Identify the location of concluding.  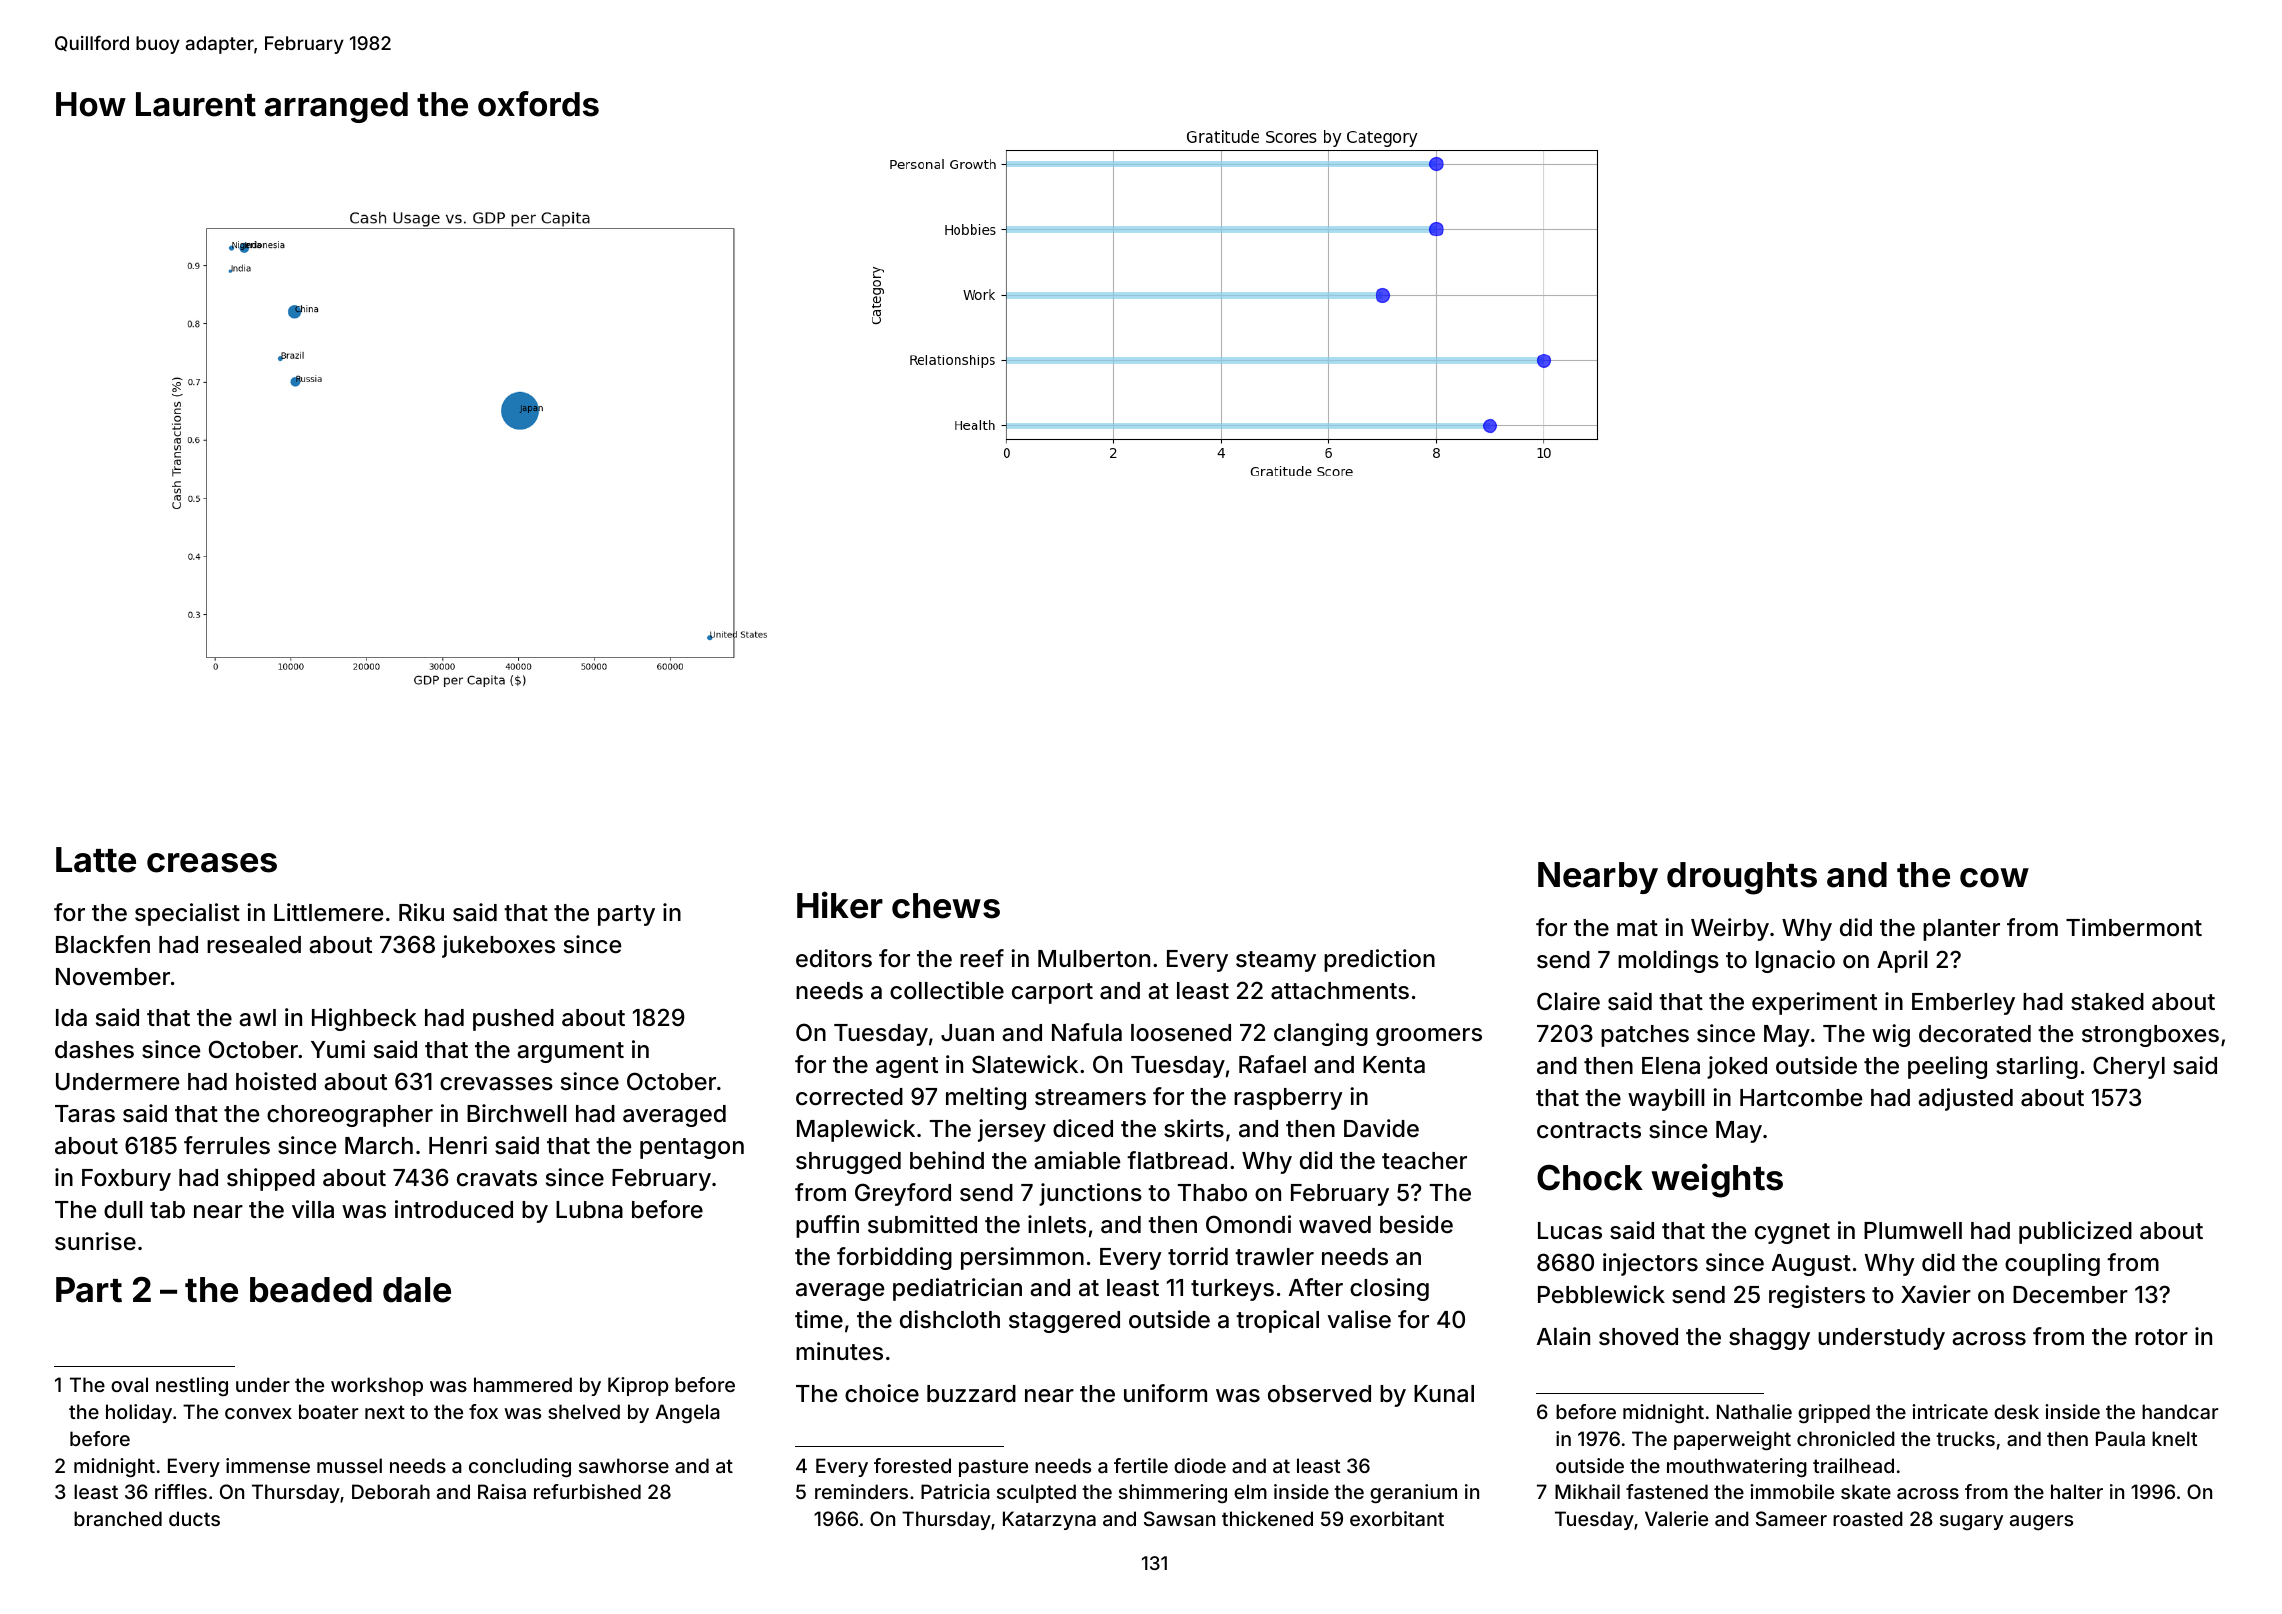
(520, 1467).
